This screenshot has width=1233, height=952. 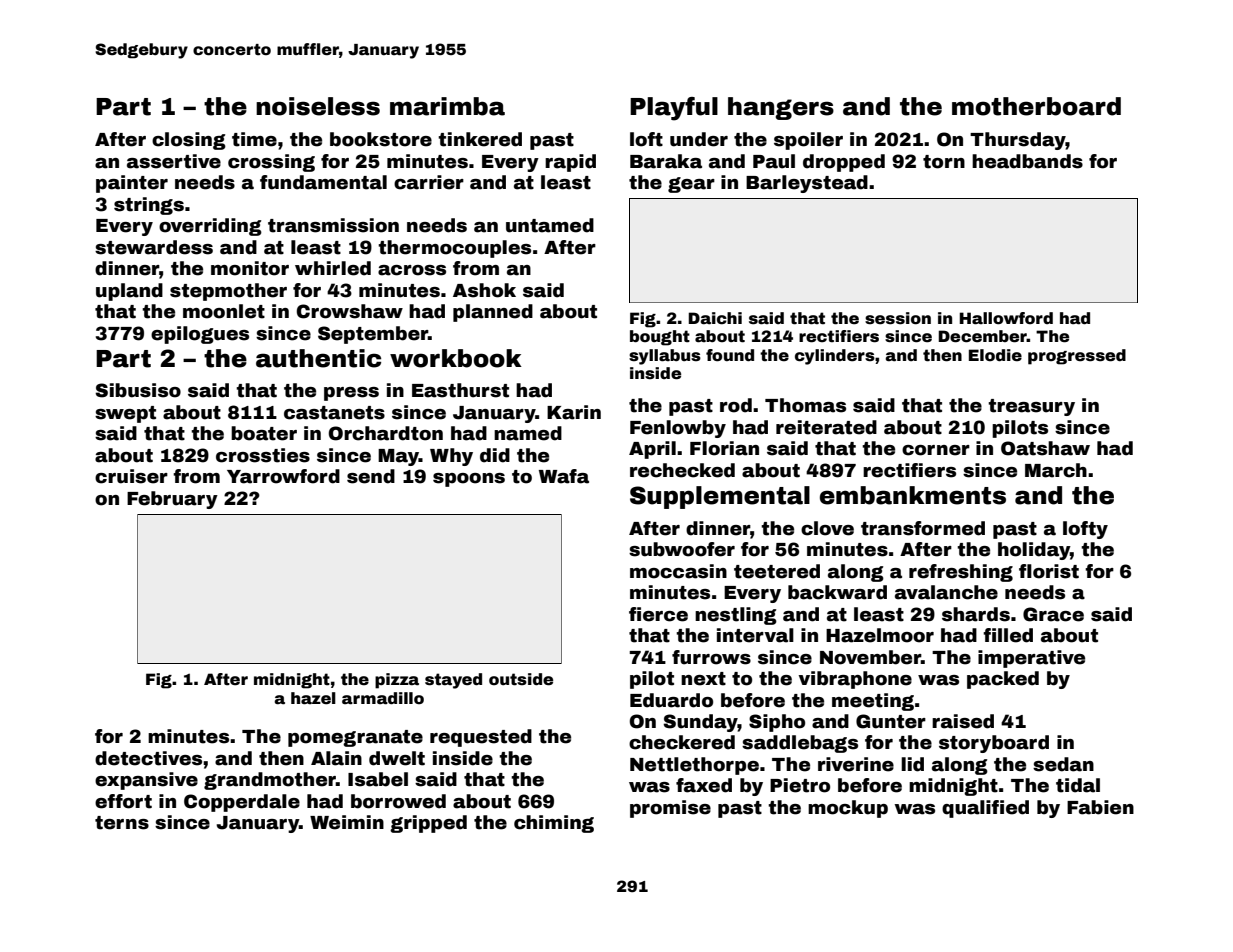 I want to click on workbook, so click(x=456, y=358).
